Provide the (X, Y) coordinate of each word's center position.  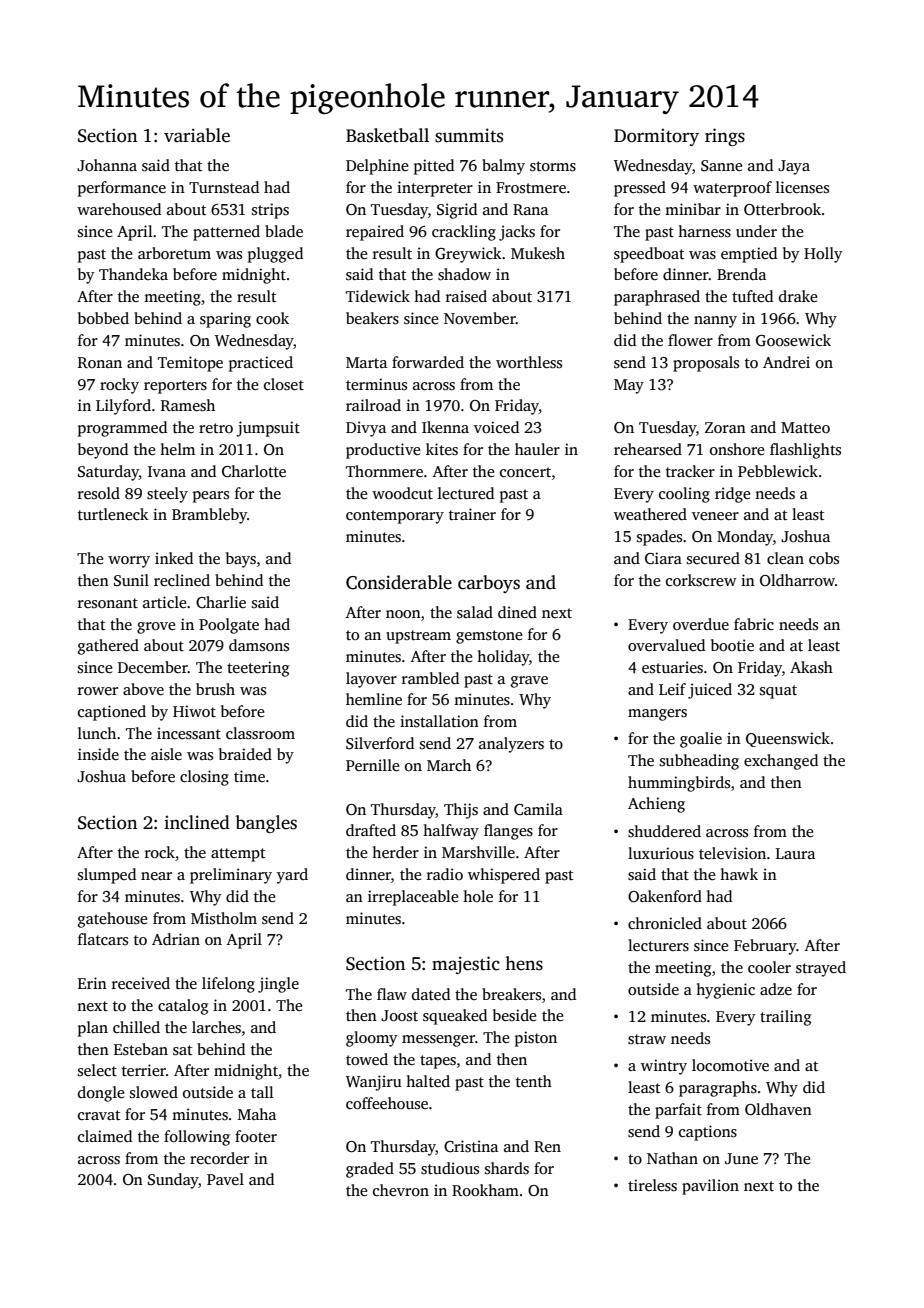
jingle (278, 985)
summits (469, 135)
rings (725, 137)
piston (536, 1039)
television (732, 853)
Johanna (107, 165)
